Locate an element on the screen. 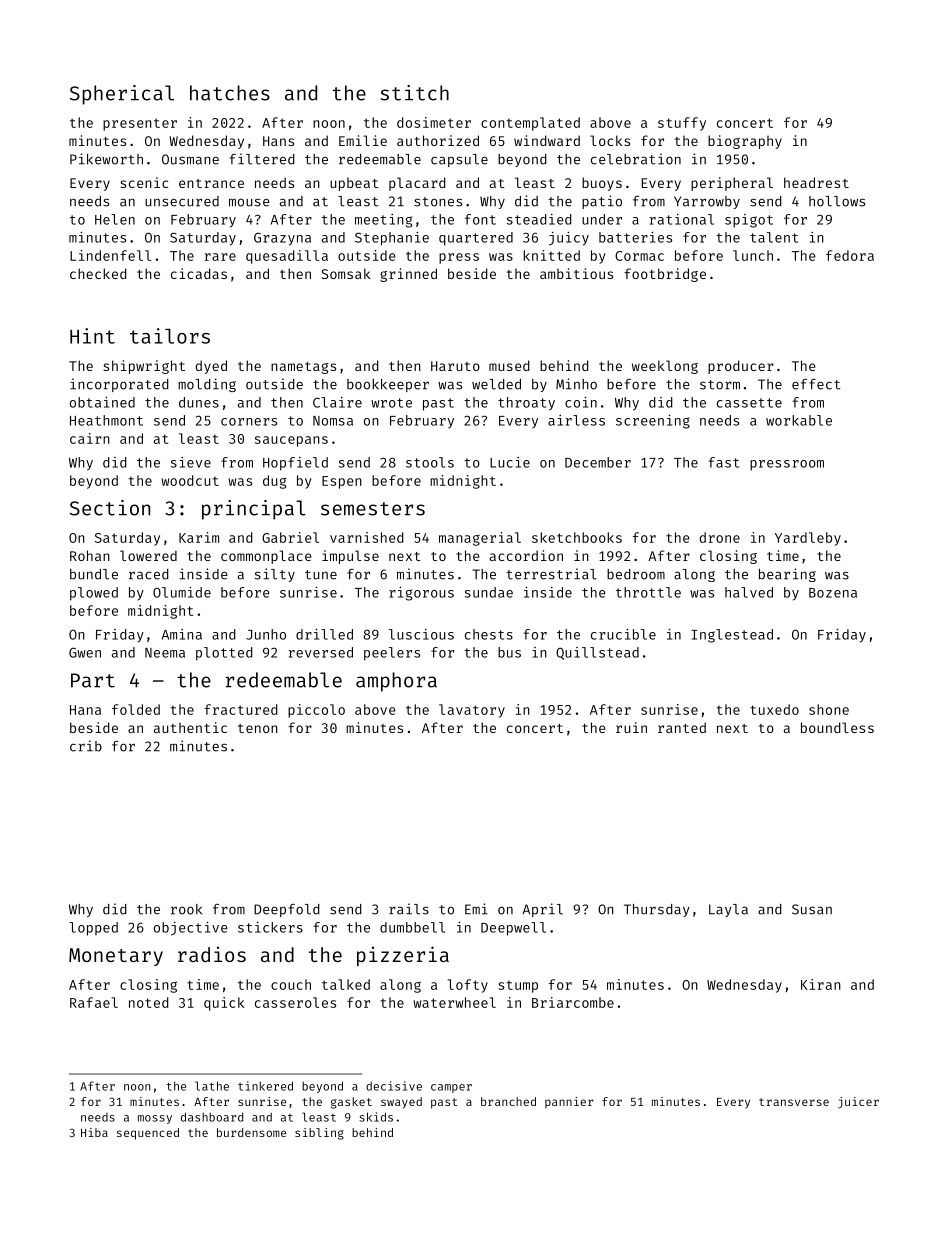 The height and width of the screenshot is (1233, 952). sketchbooks is located at coordinates (577, 537).
